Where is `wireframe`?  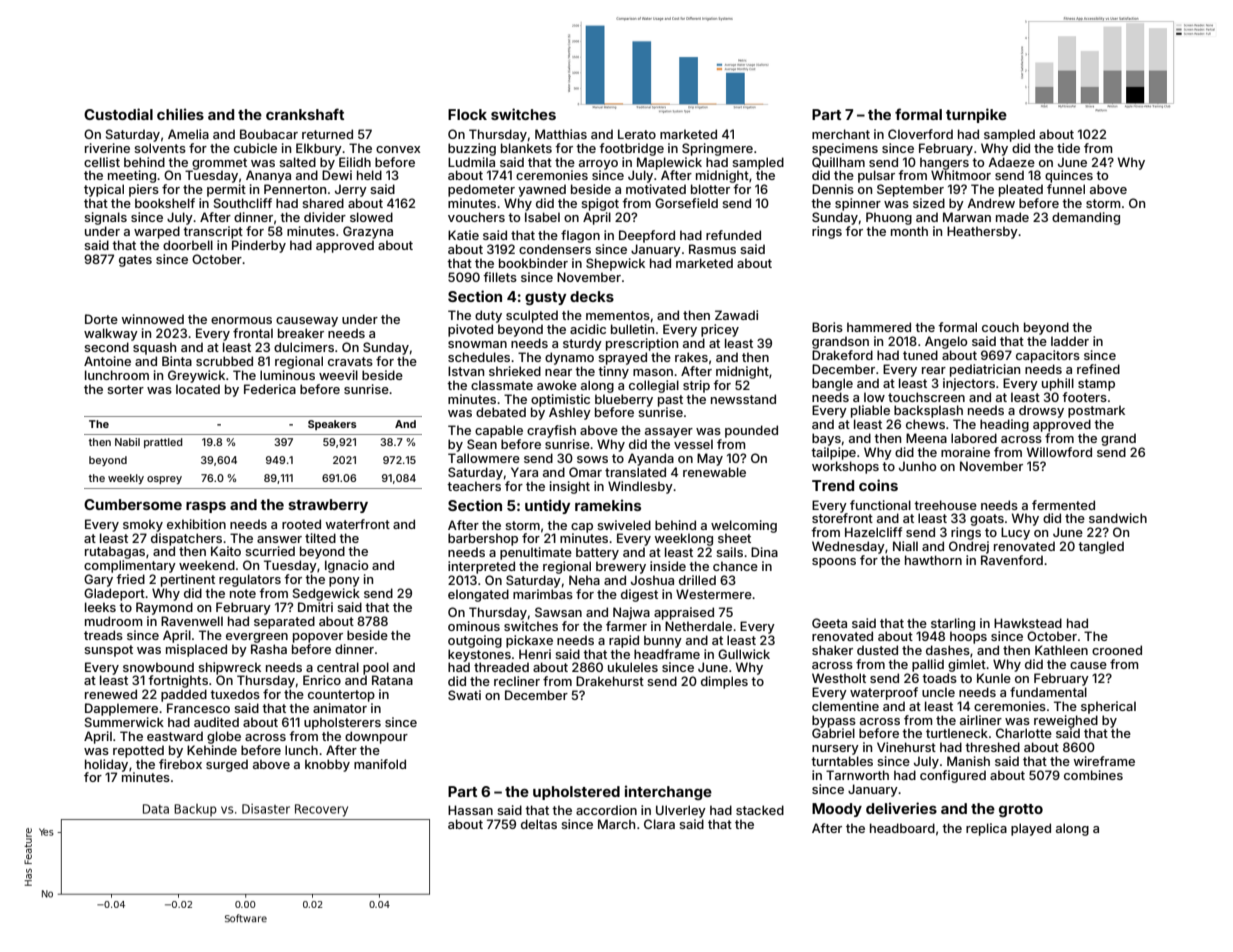
wireframe is located at coordinates (1104, 761).
